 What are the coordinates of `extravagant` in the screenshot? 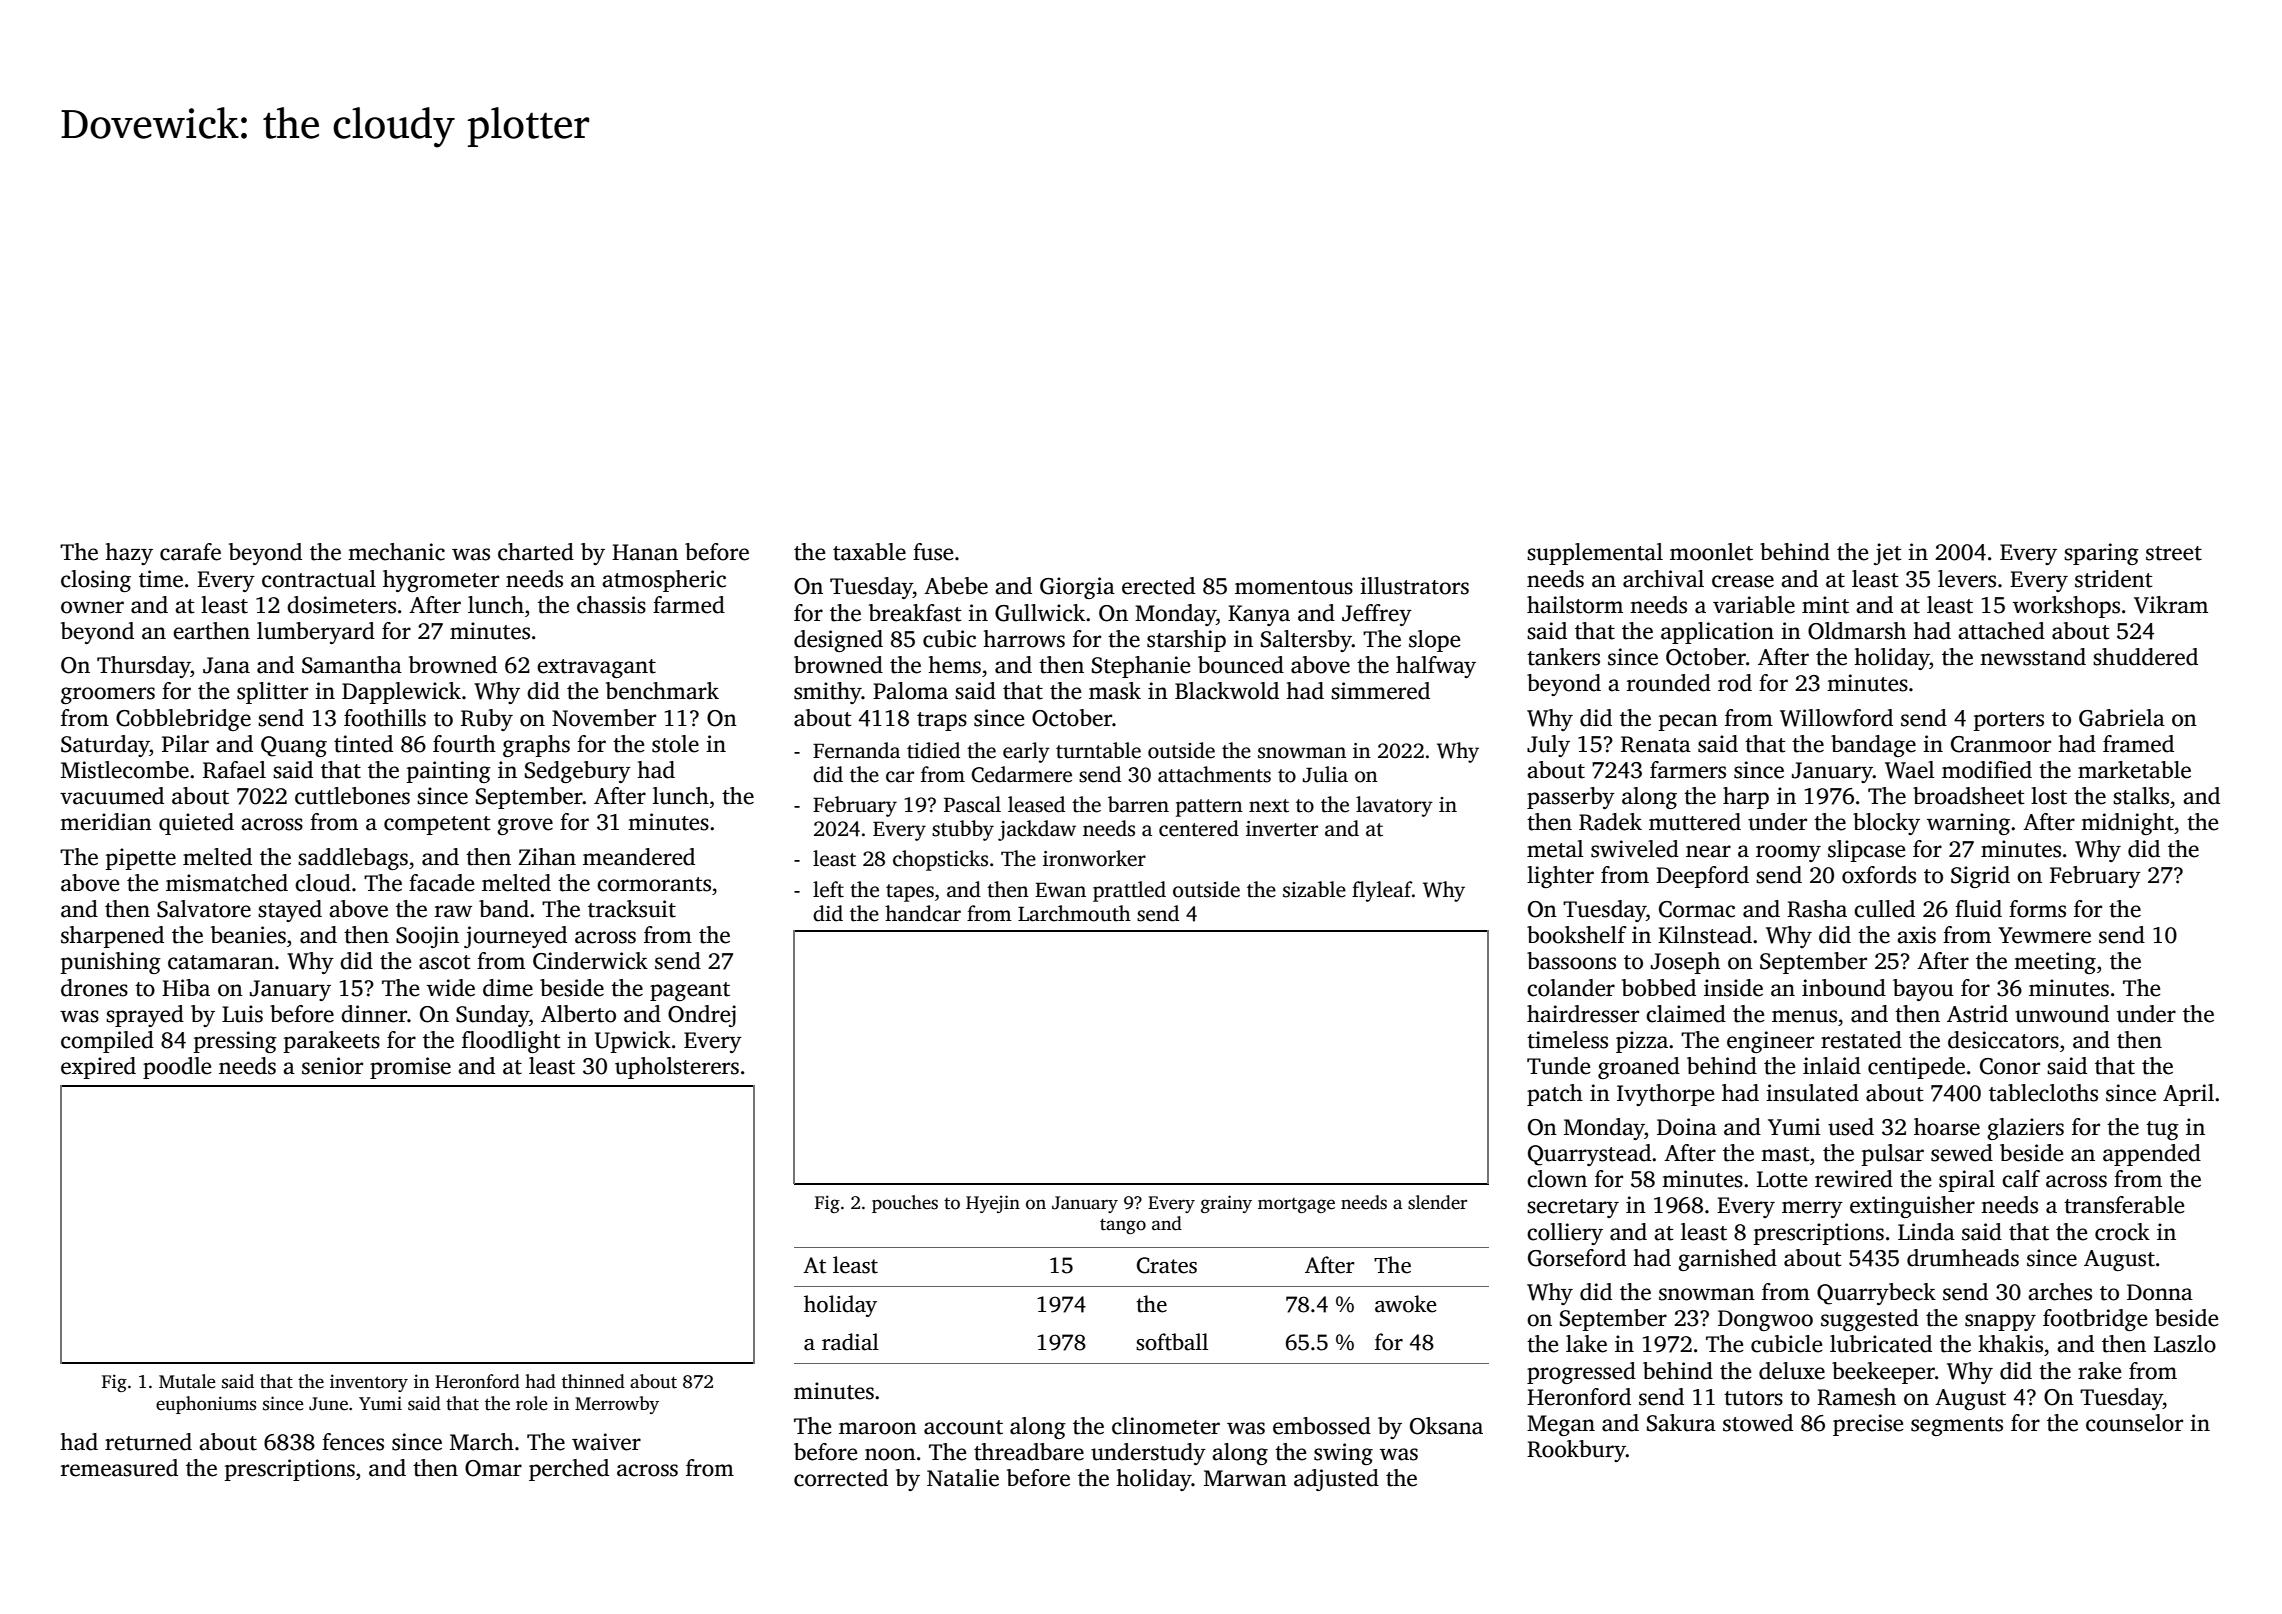 It's located at (596, 668).
